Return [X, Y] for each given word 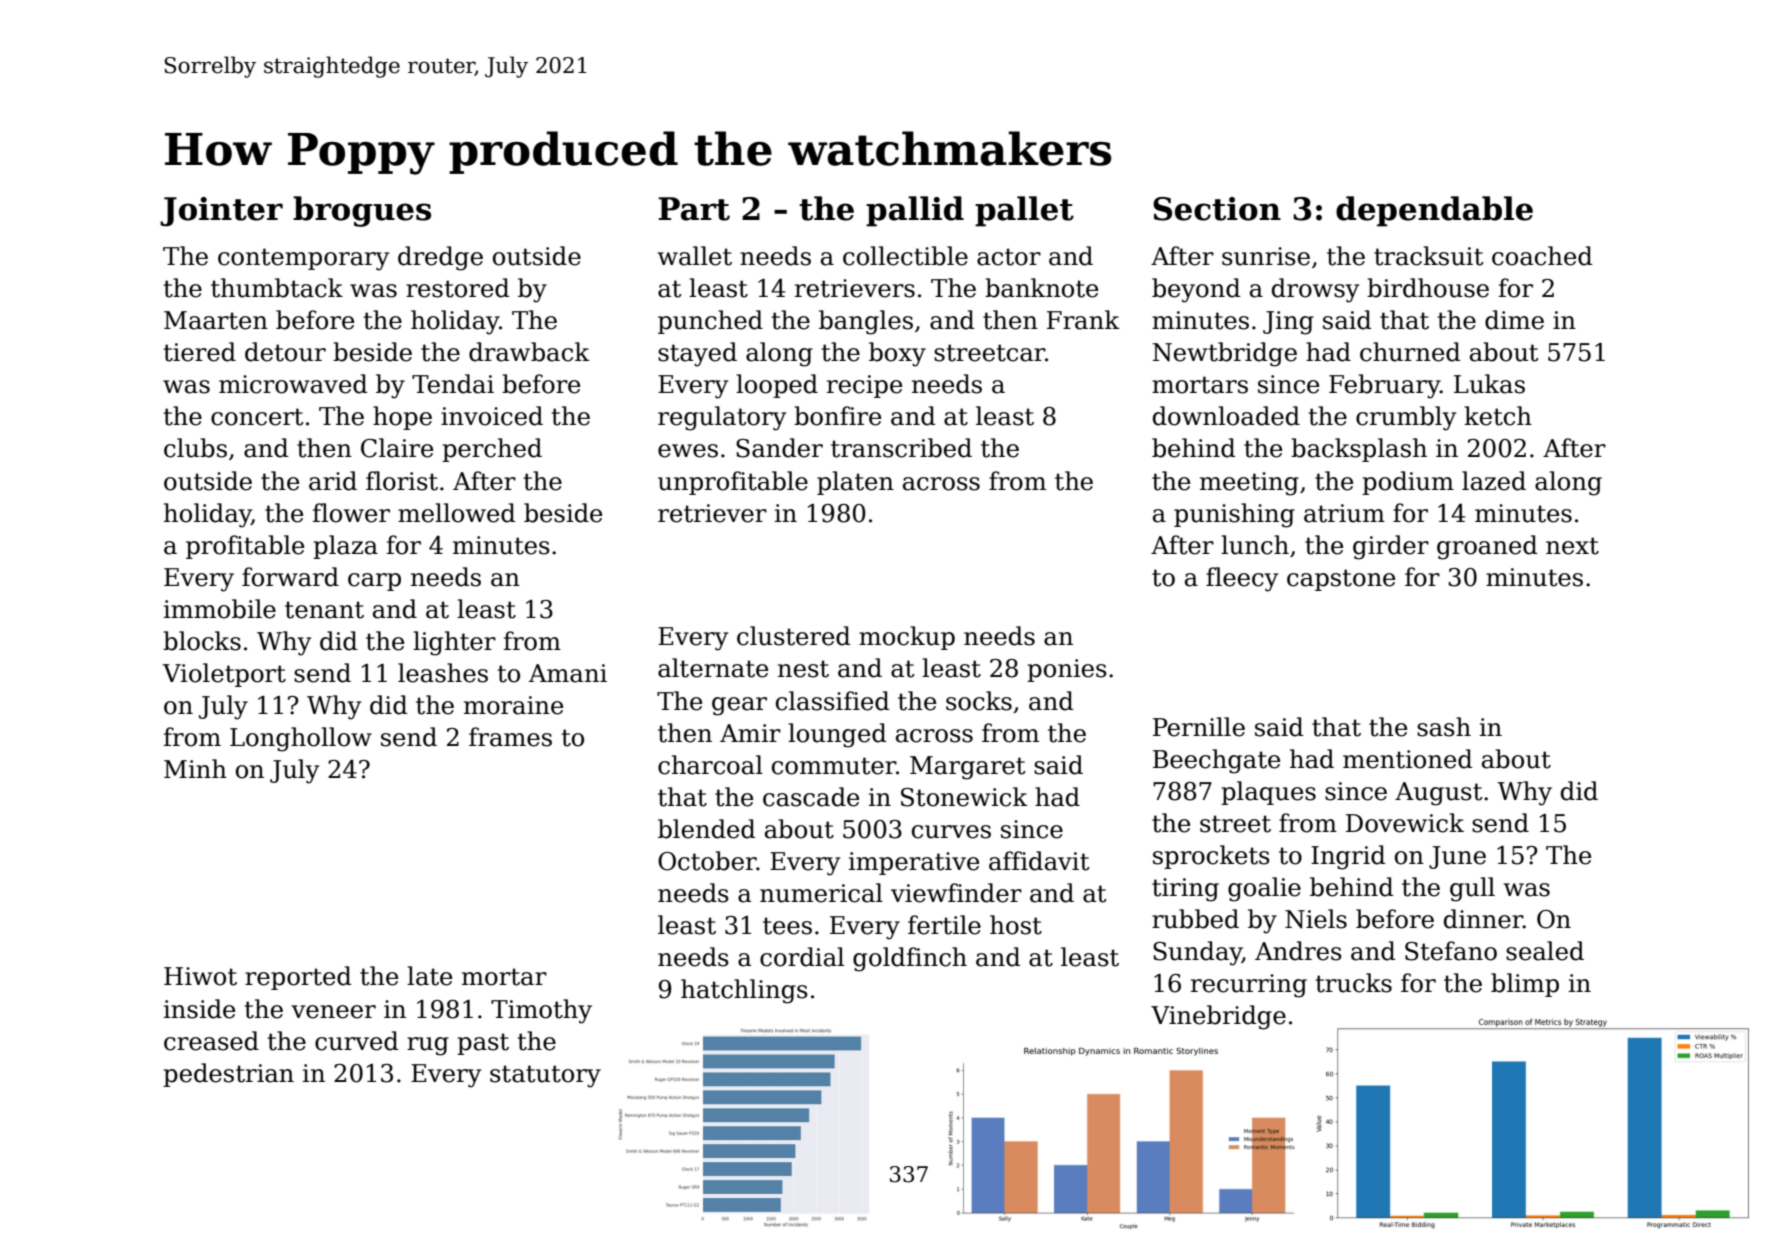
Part [694, 209]
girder [1391, 547]
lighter [454, 643]
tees [787, 926]
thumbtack [277, 288]
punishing [1234, 515]
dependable [1434, 211]
